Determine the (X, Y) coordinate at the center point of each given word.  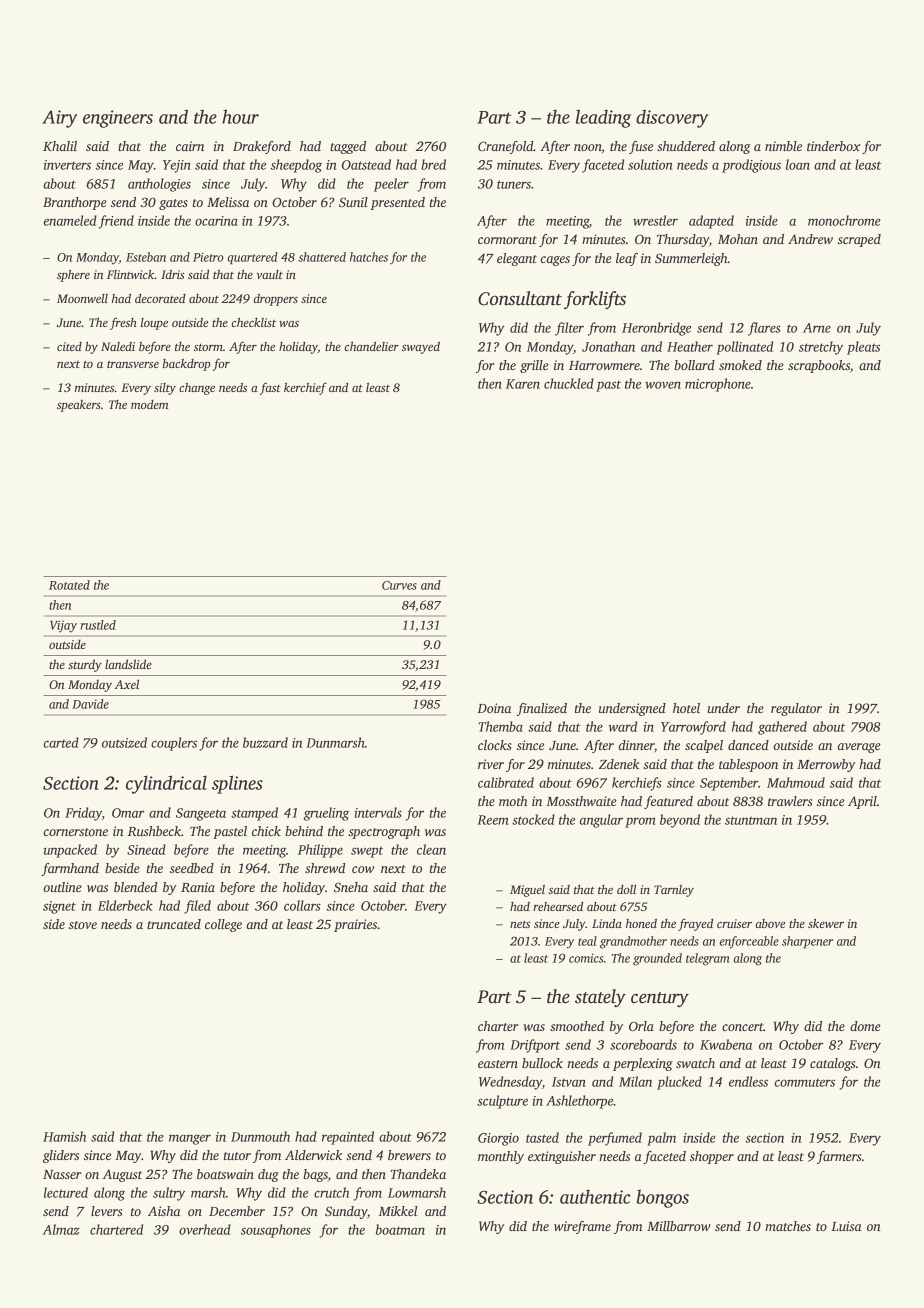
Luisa (846, 1226)
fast (270, 388)
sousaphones (276, 1231)
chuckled (569, 383)
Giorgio (498, 1139)
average (859, 748)
